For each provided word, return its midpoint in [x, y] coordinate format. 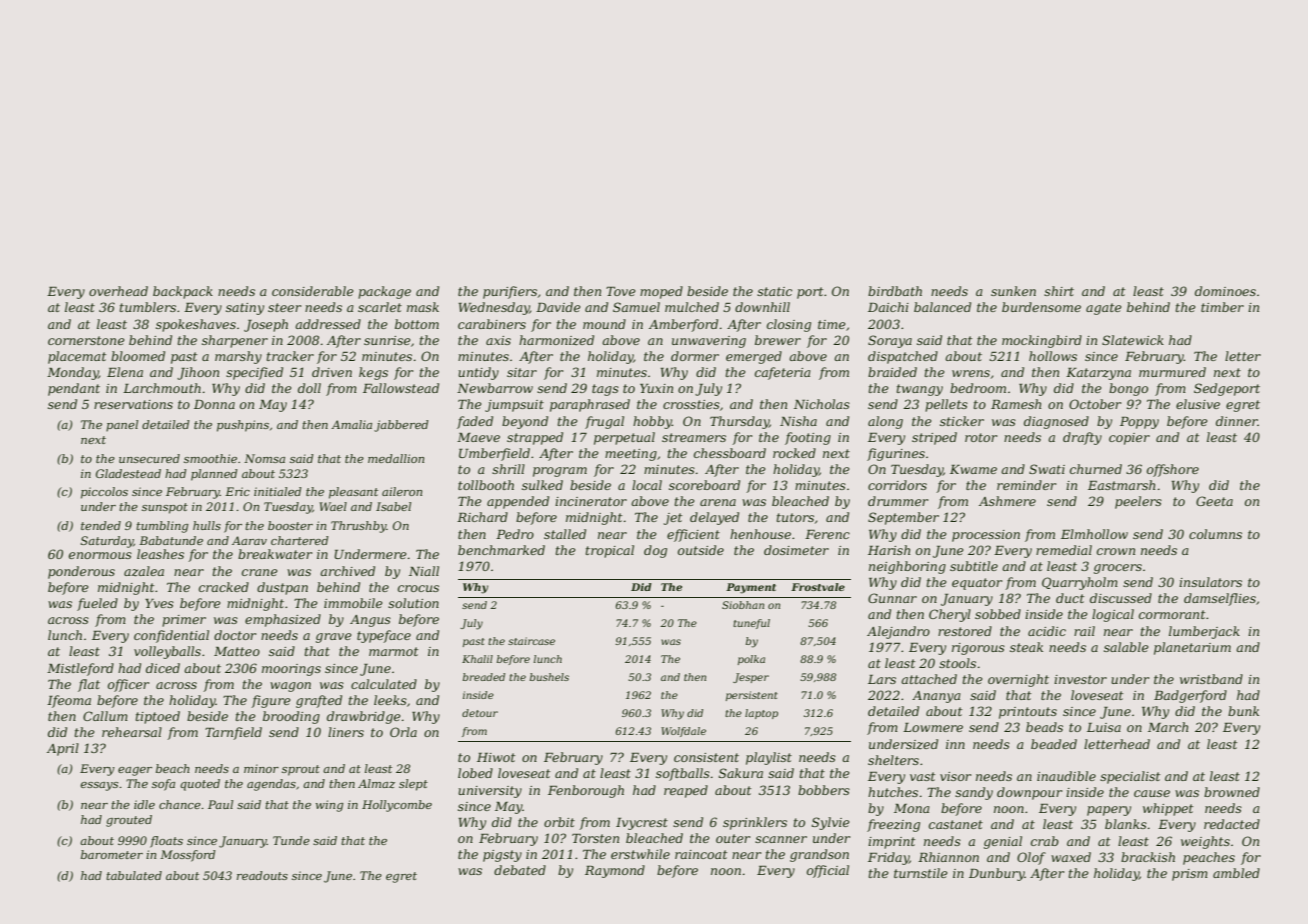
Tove [621, 291]
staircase [531, 641]
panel [122, 426]
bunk [1243, 711]
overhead [118, 291]
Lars [882, 679]
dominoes [1225, 291]
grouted [129, 821]
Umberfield [494, 454]
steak [1026, 647]
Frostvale [818, 587]
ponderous [81, 572]
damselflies [1220, 599]
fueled [97, 604]
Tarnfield [233, 733]
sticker [962, 421]
